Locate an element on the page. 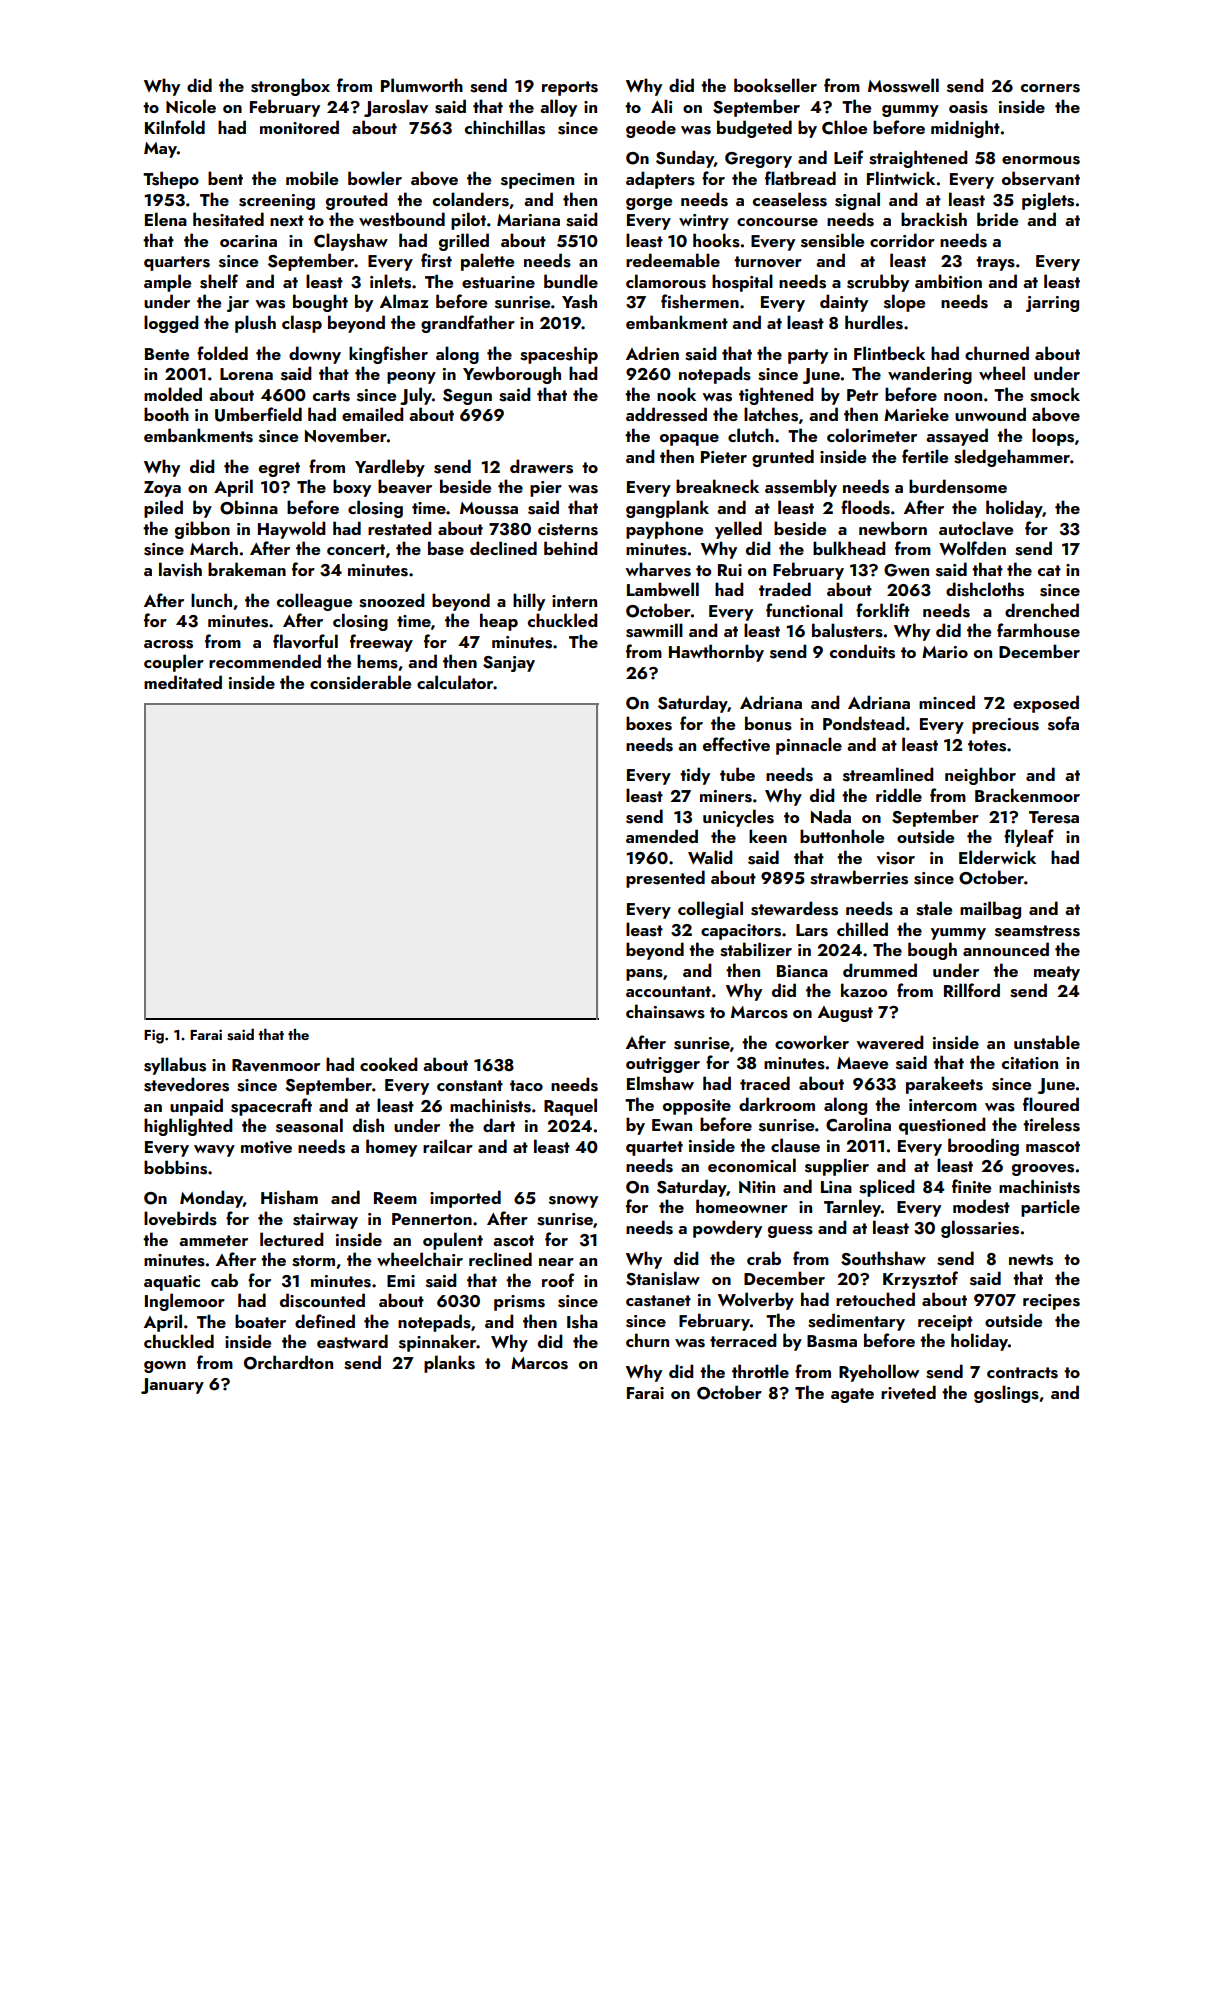 This page has width=1224, height=2016. Orchardton is located at coordinates (288, 1362).
